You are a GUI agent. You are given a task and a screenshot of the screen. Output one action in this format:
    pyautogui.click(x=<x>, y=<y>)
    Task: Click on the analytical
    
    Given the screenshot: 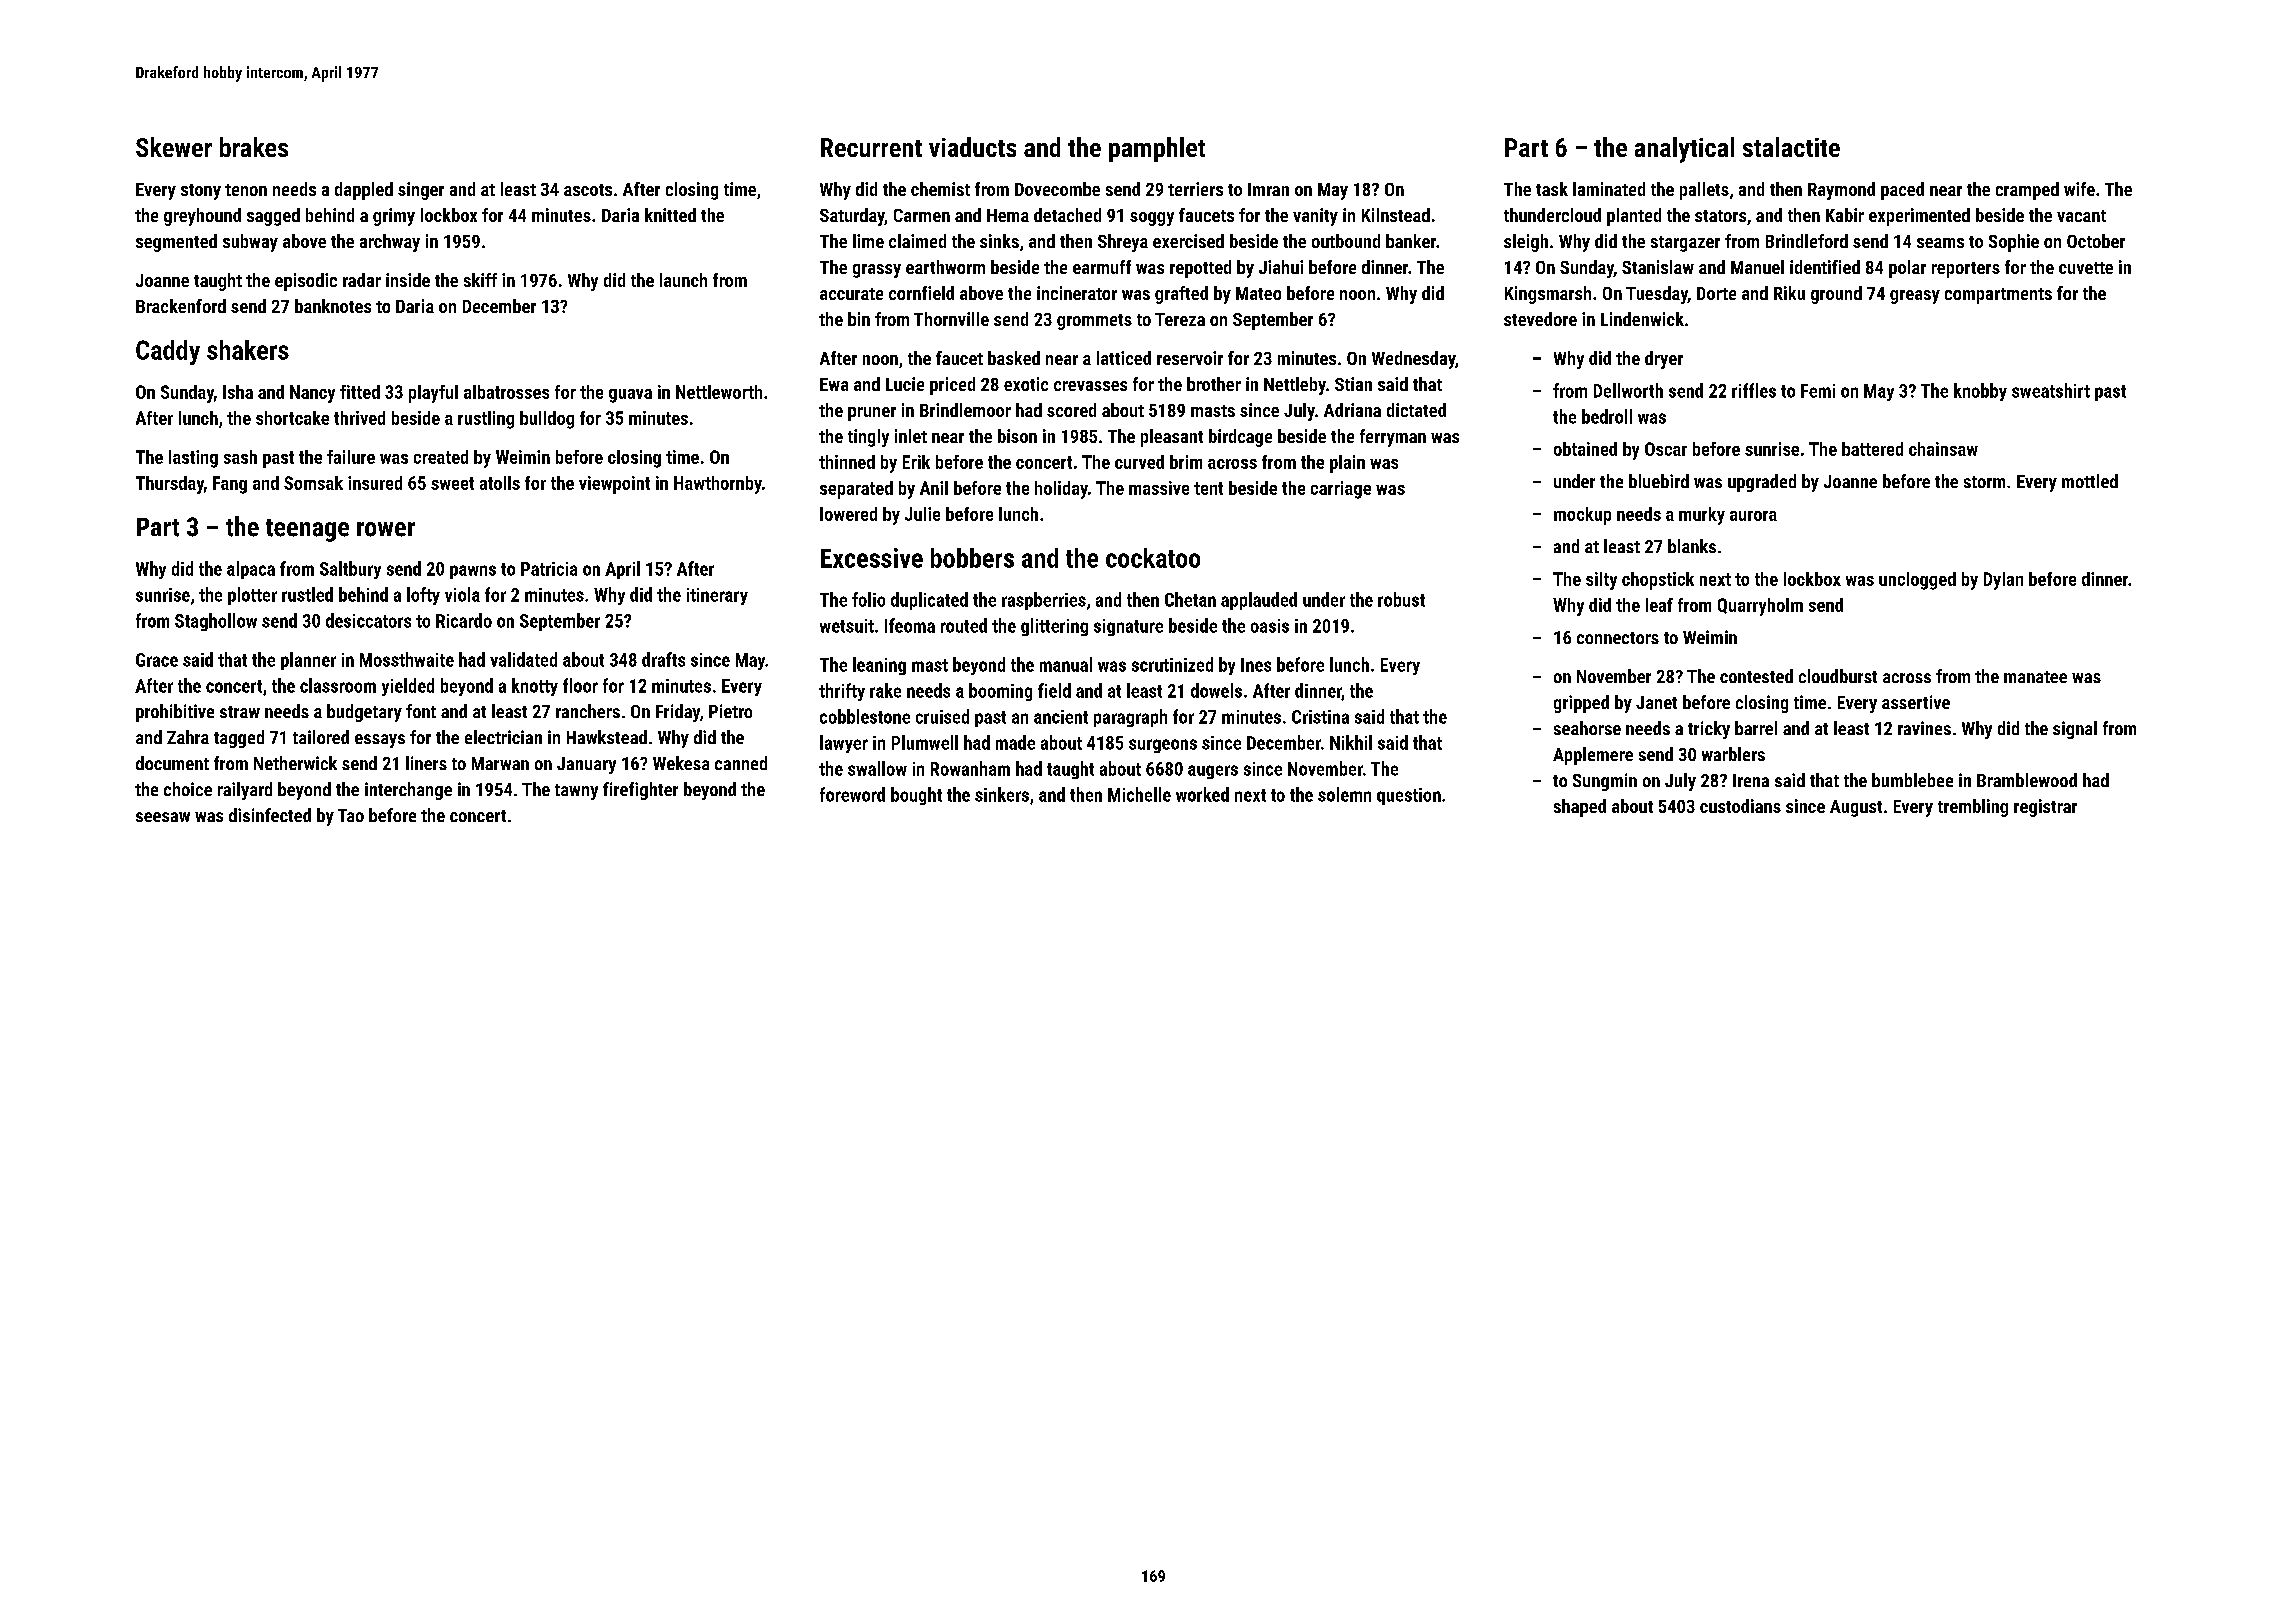 What is the action you would take?
    pyautogui.click(x=1684, y=150)
